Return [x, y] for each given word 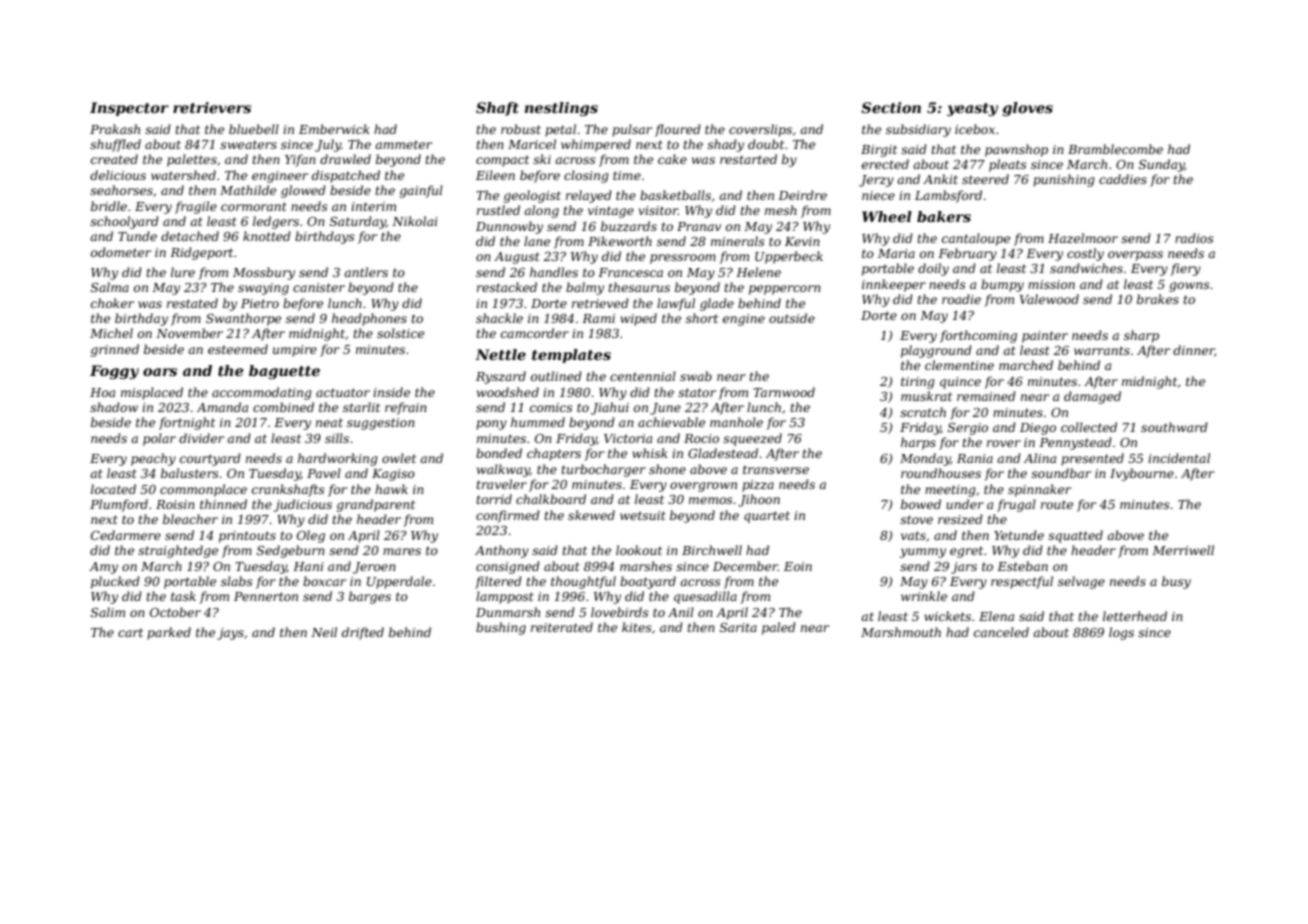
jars [964, 568]
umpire [295, 351]
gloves [1027, 109]
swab [696, 376]
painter [1045, 337]
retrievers [212, 107]
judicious [303, 505]
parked [169, 633]
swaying [263, 289]
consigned [508, 567]
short [702, 318]
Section [891, 107]
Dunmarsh [508, 612]
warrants [1102, 350]
